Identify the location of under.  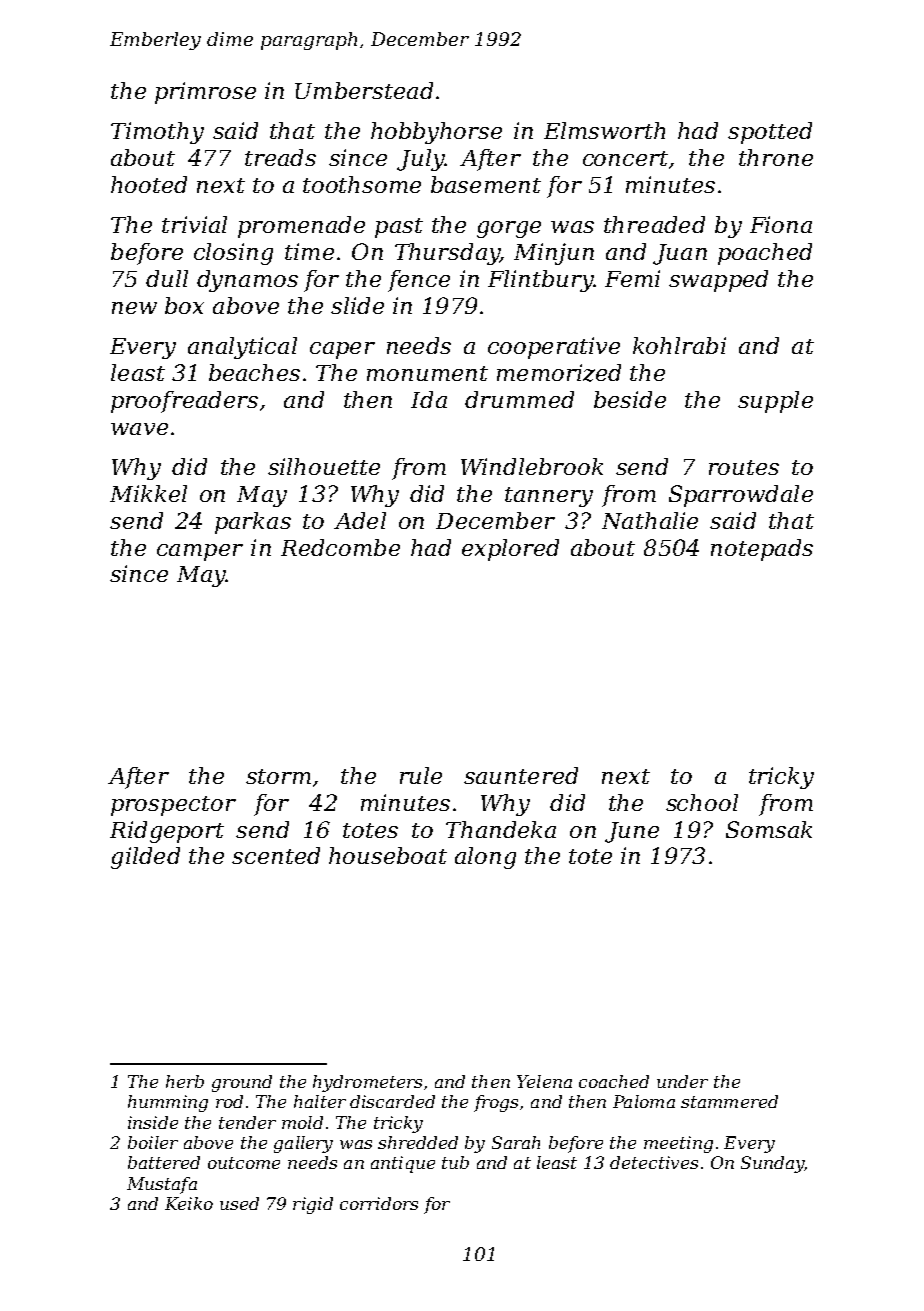
(682, 1081).
